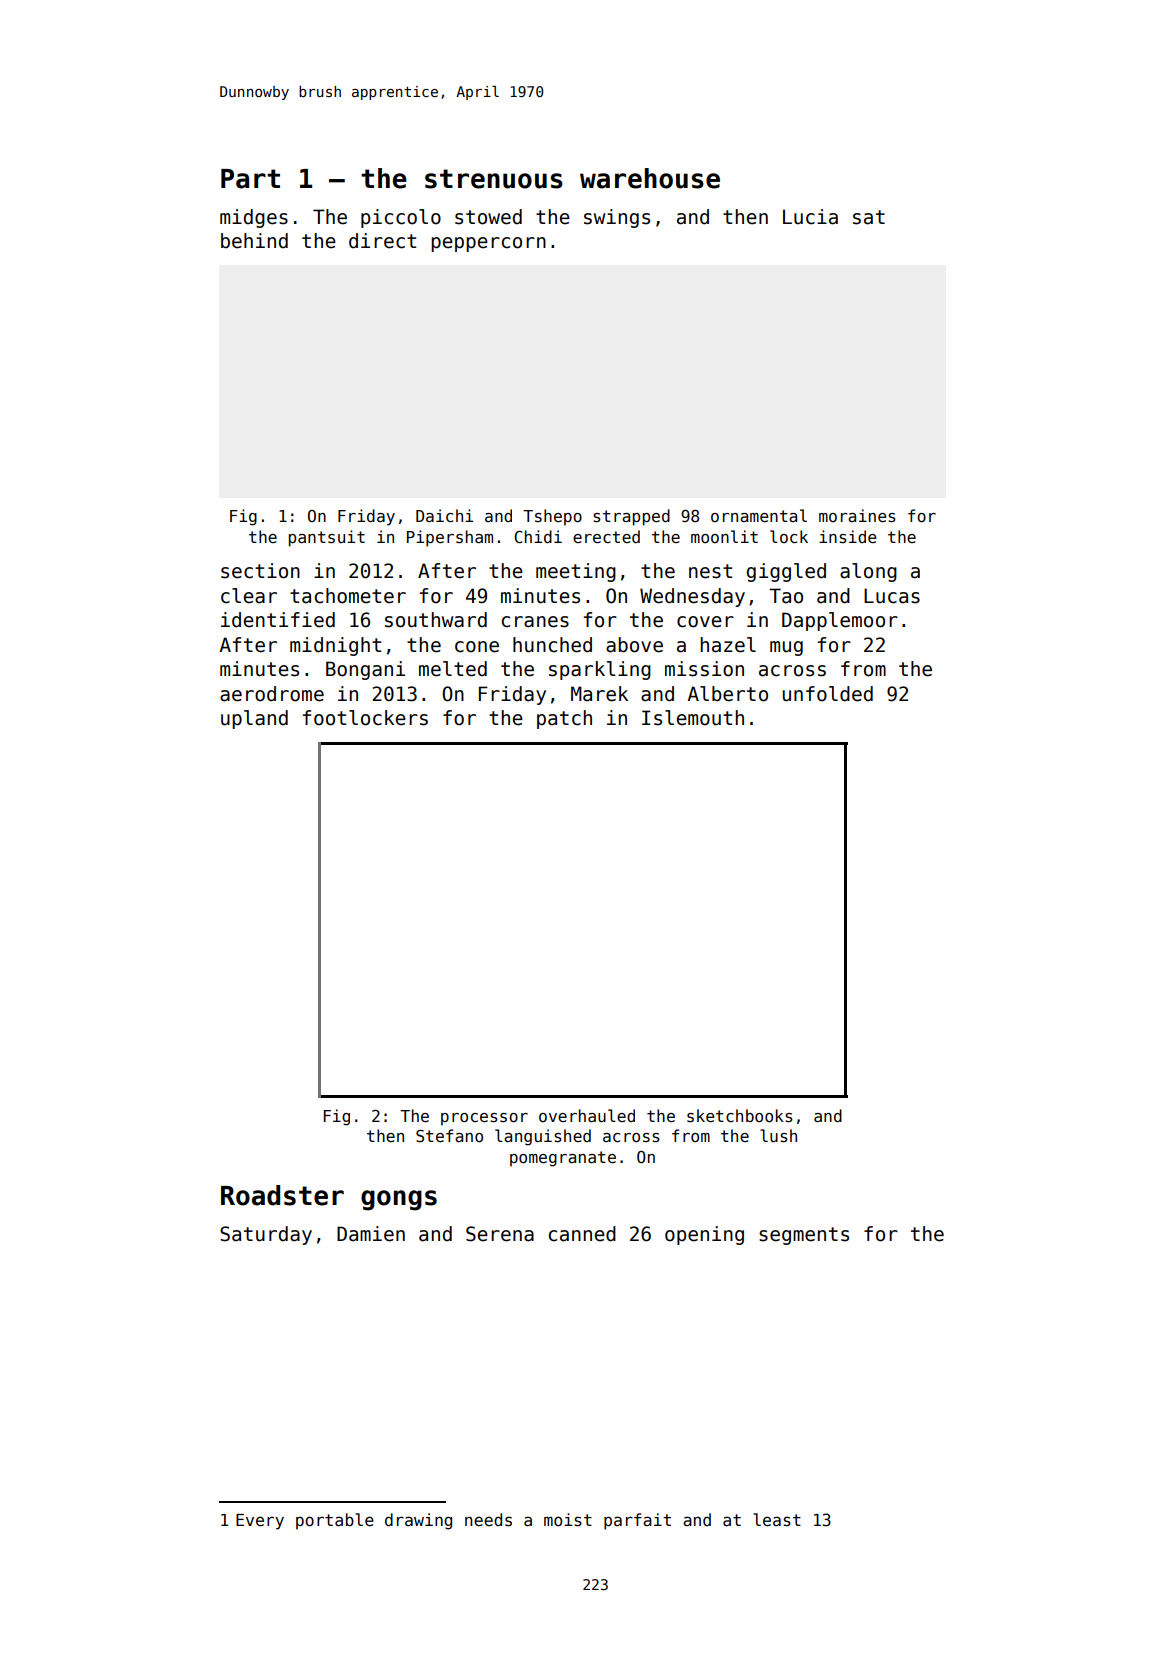 The width and height of the document is (1165, 1654). Describe the element at coordinates (254, 719) in the document. I see `upland` at that location.
